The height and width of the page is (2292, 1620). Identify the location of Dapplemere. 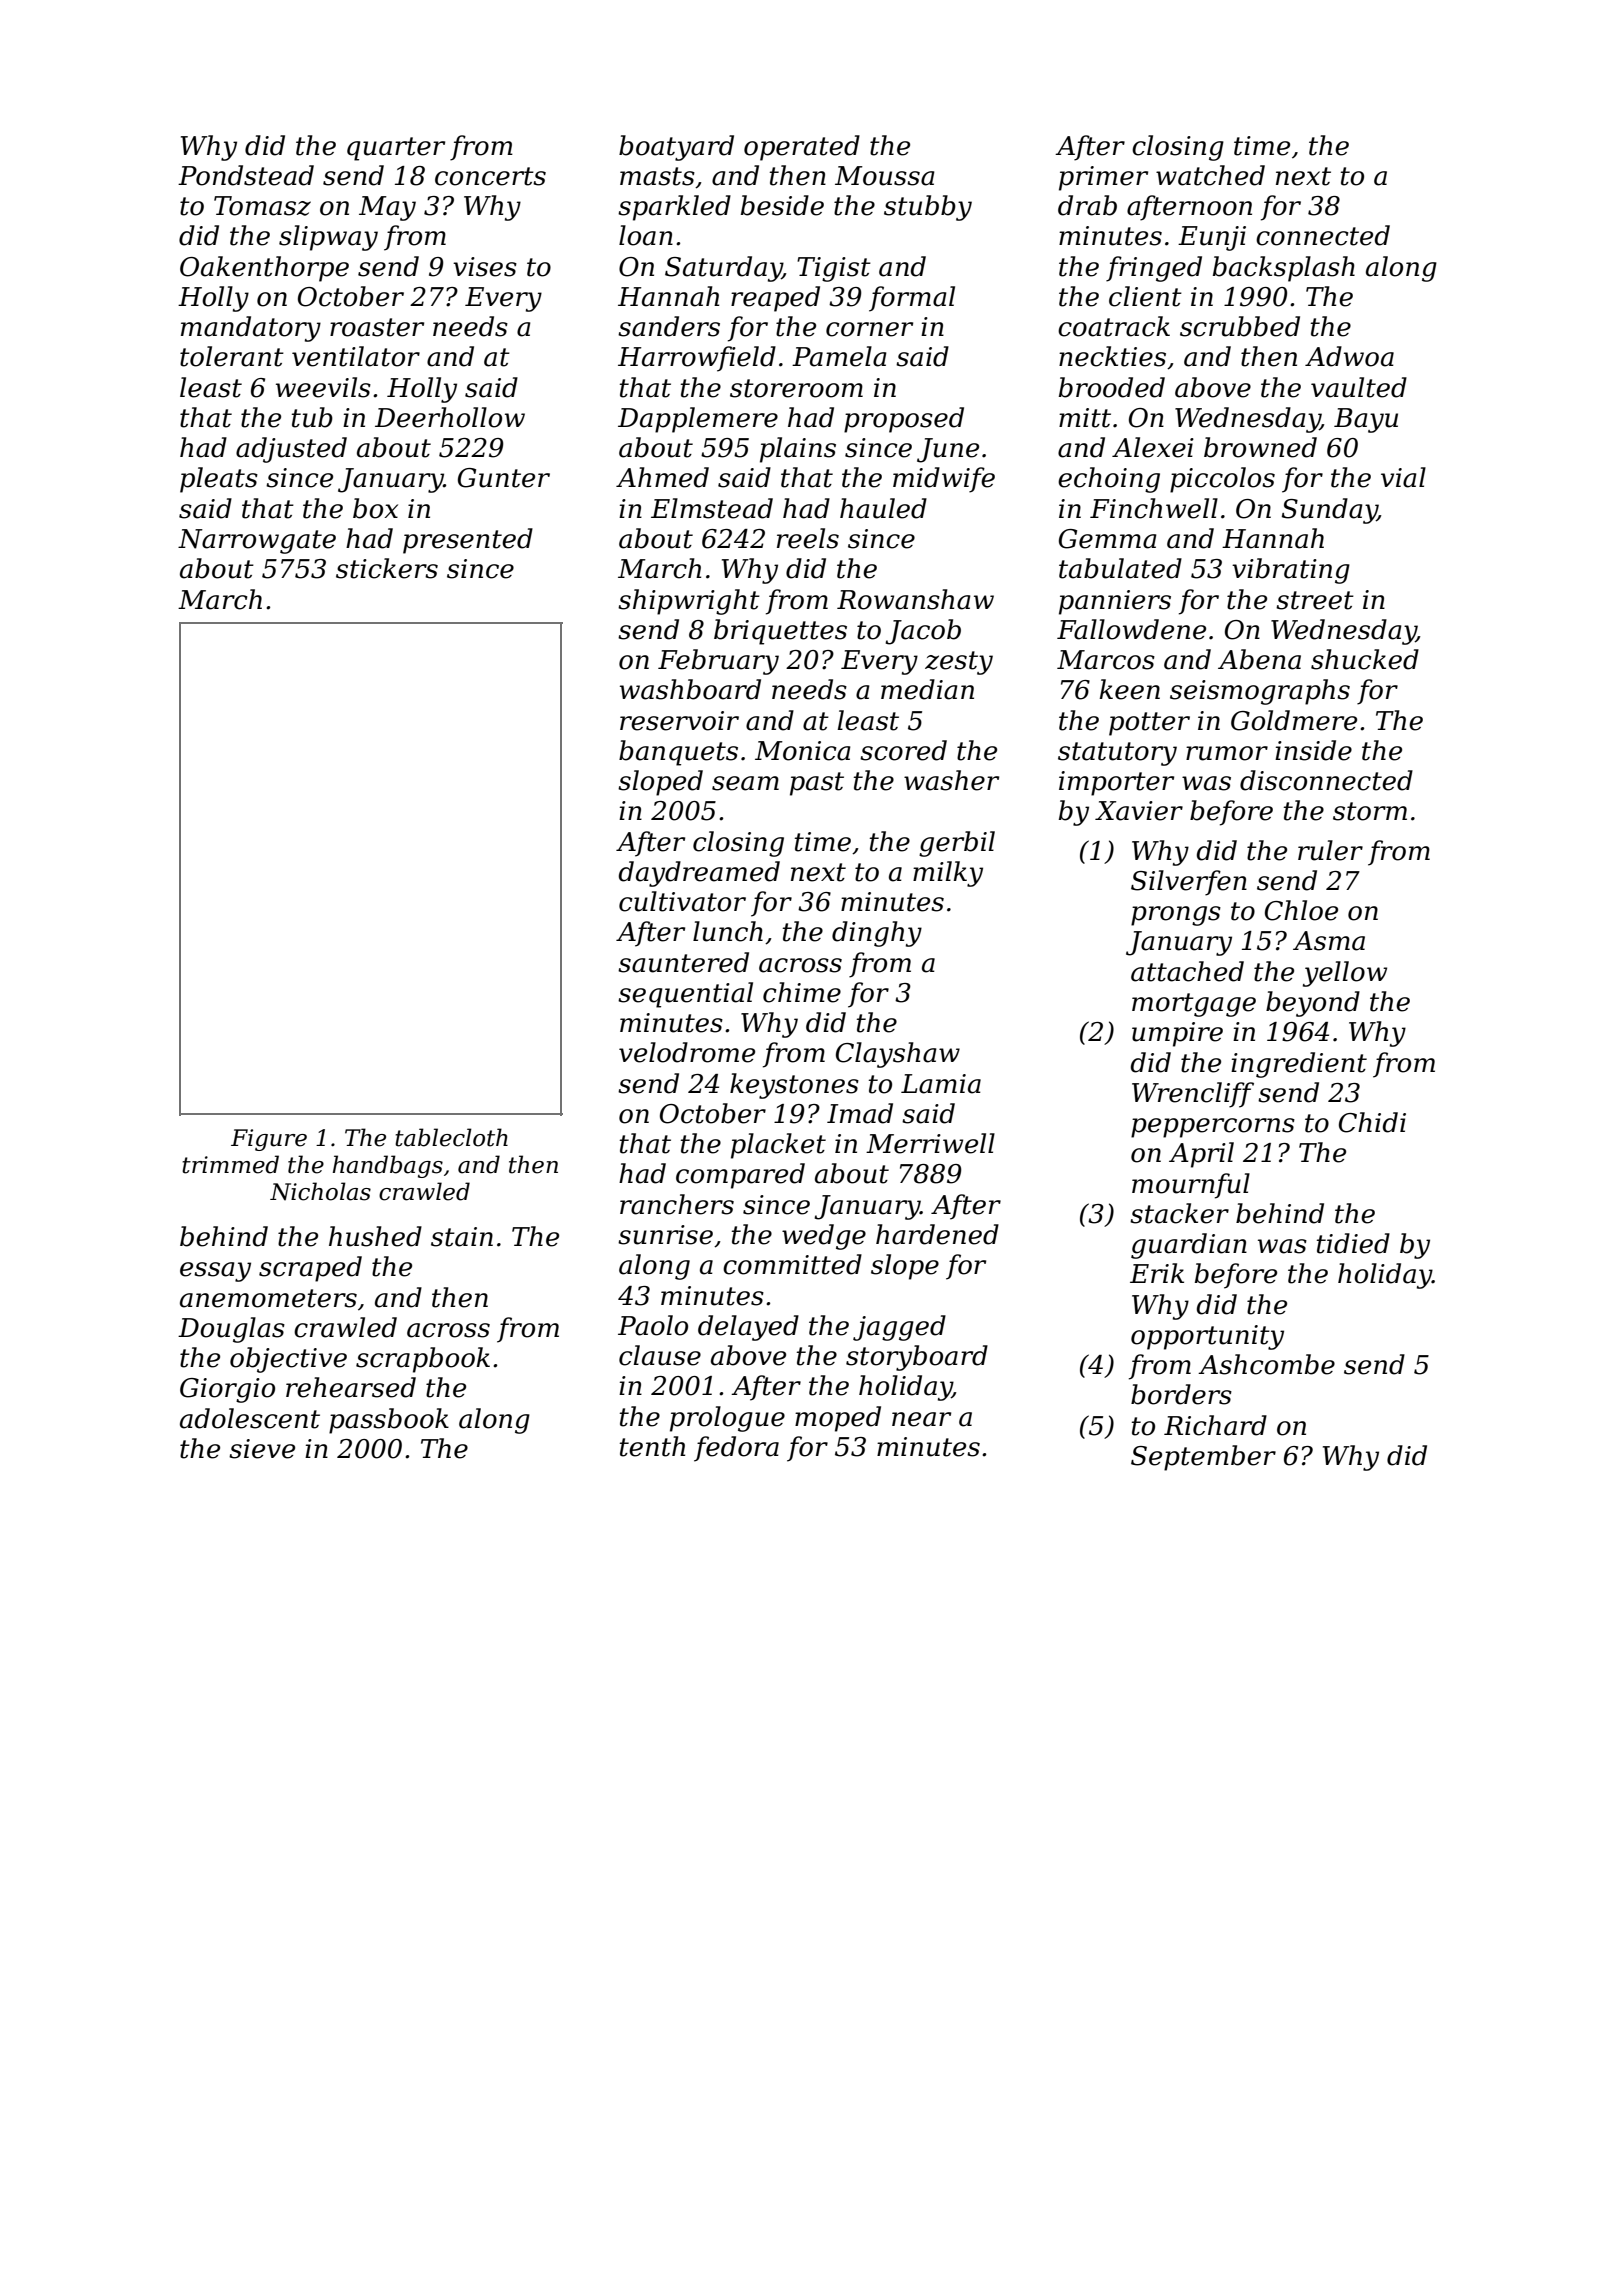
(698, 420).
